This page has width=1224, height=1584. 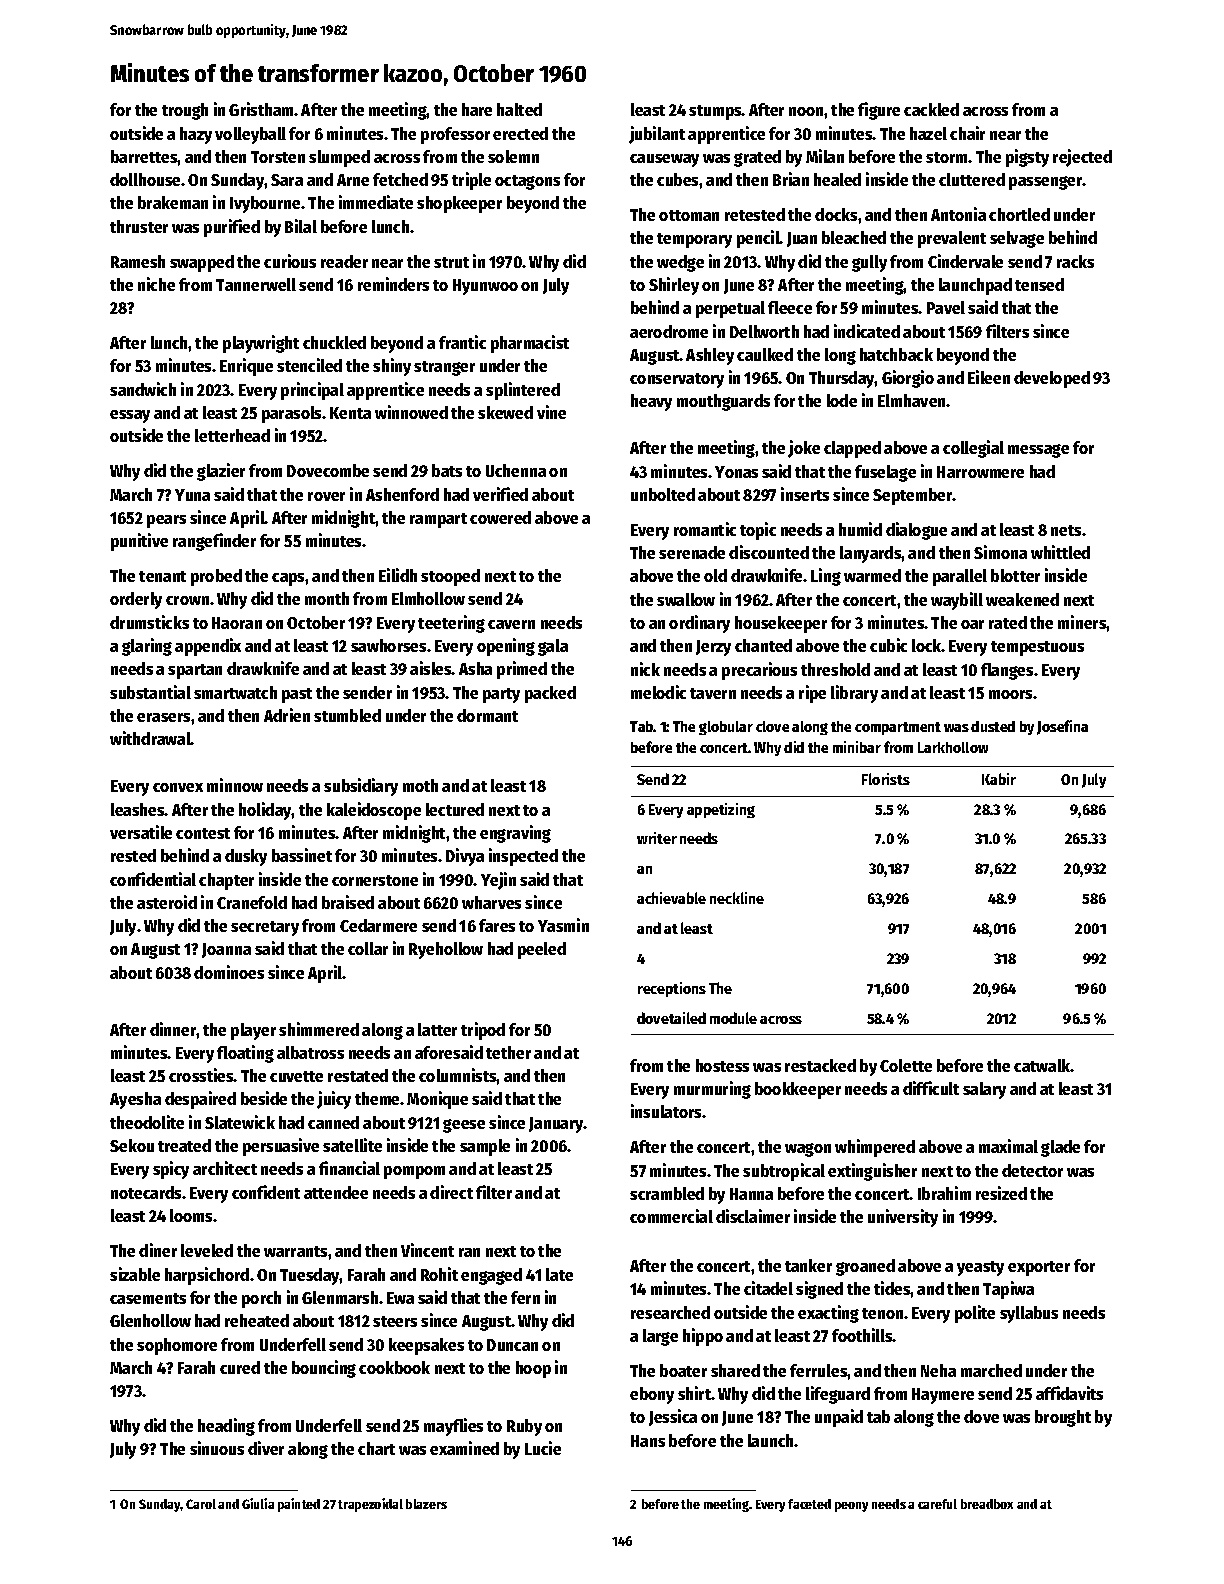 What do you see at coordinates (309, 365) in the page?
I see `stenciled` at bounding box center [309, 365].
